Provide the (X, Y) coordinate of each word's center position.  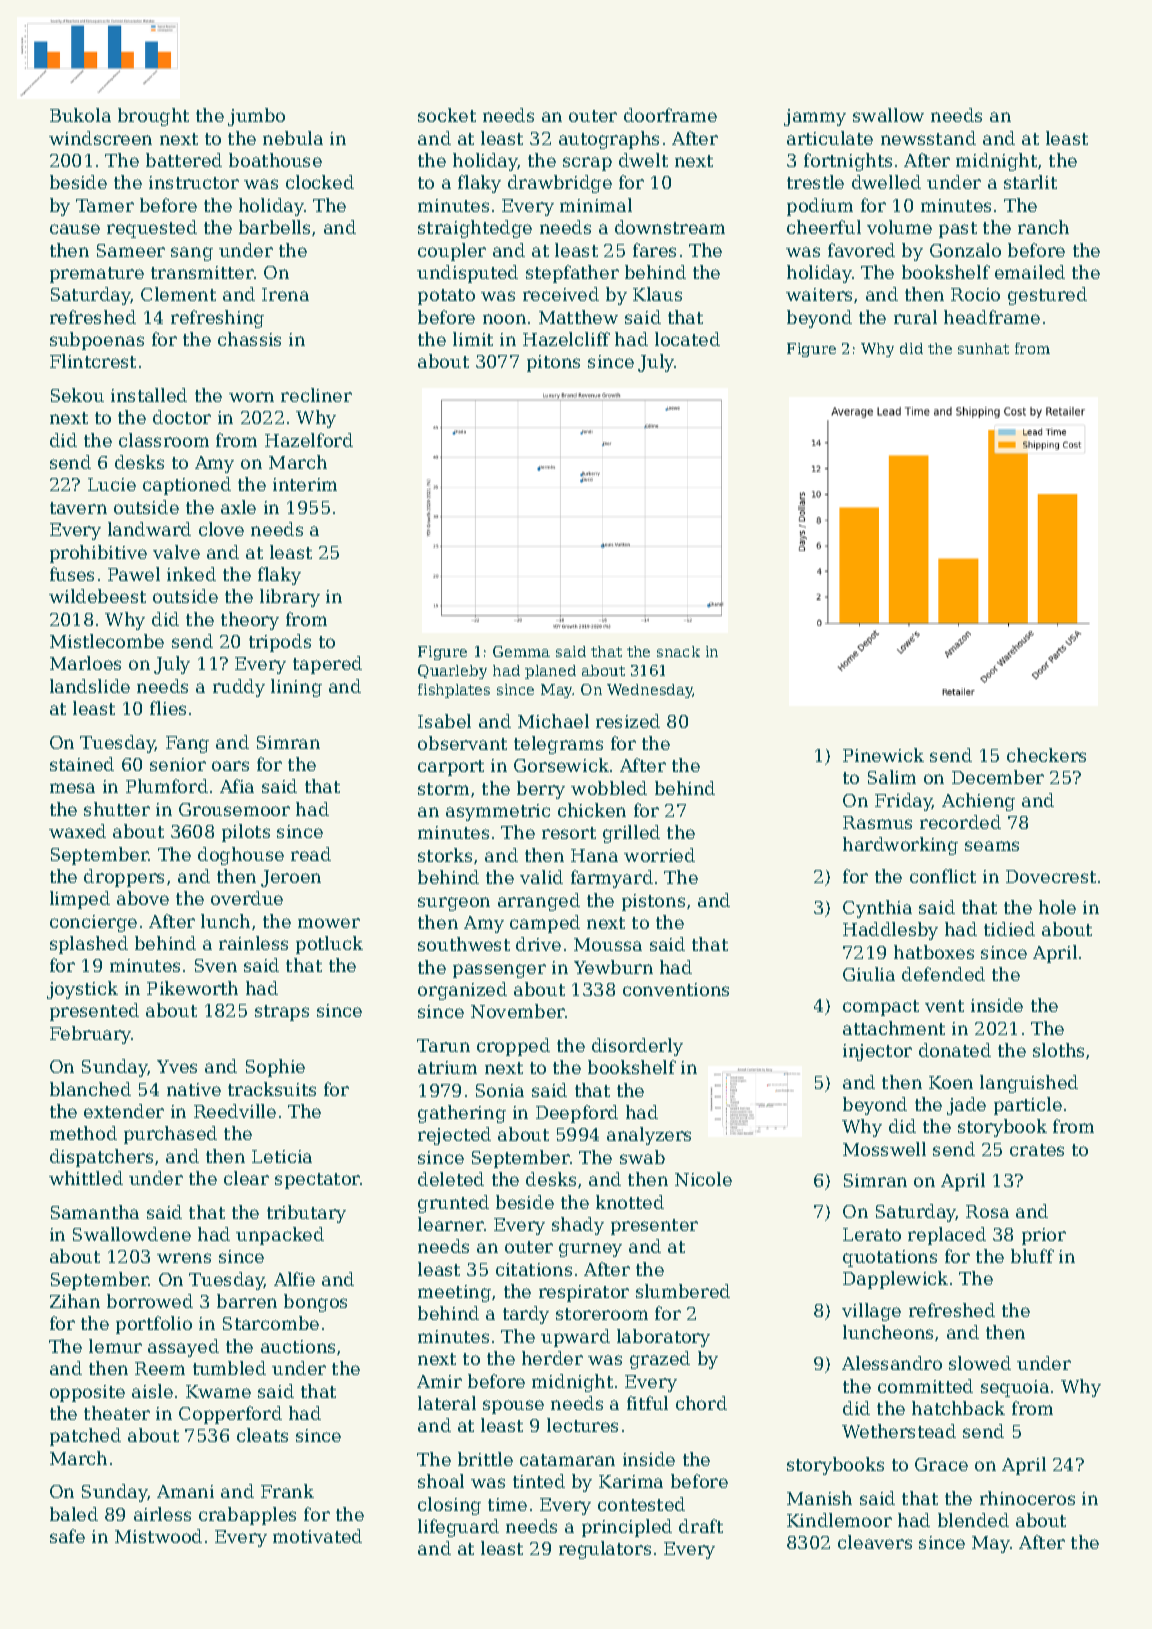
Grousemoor (234, 809)
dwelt (643, 160)
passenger (499, 971)
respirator (584, 1293)
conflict (943, 876)
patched (85, 1437)
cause (75, 229)
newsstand (928, 138)
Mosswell (884, 1149)
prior (1044, 1236)
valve (176, 552)
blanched (90, 1089)
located (687, 339)
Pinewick (883, 755)
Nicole (703, 1179)
